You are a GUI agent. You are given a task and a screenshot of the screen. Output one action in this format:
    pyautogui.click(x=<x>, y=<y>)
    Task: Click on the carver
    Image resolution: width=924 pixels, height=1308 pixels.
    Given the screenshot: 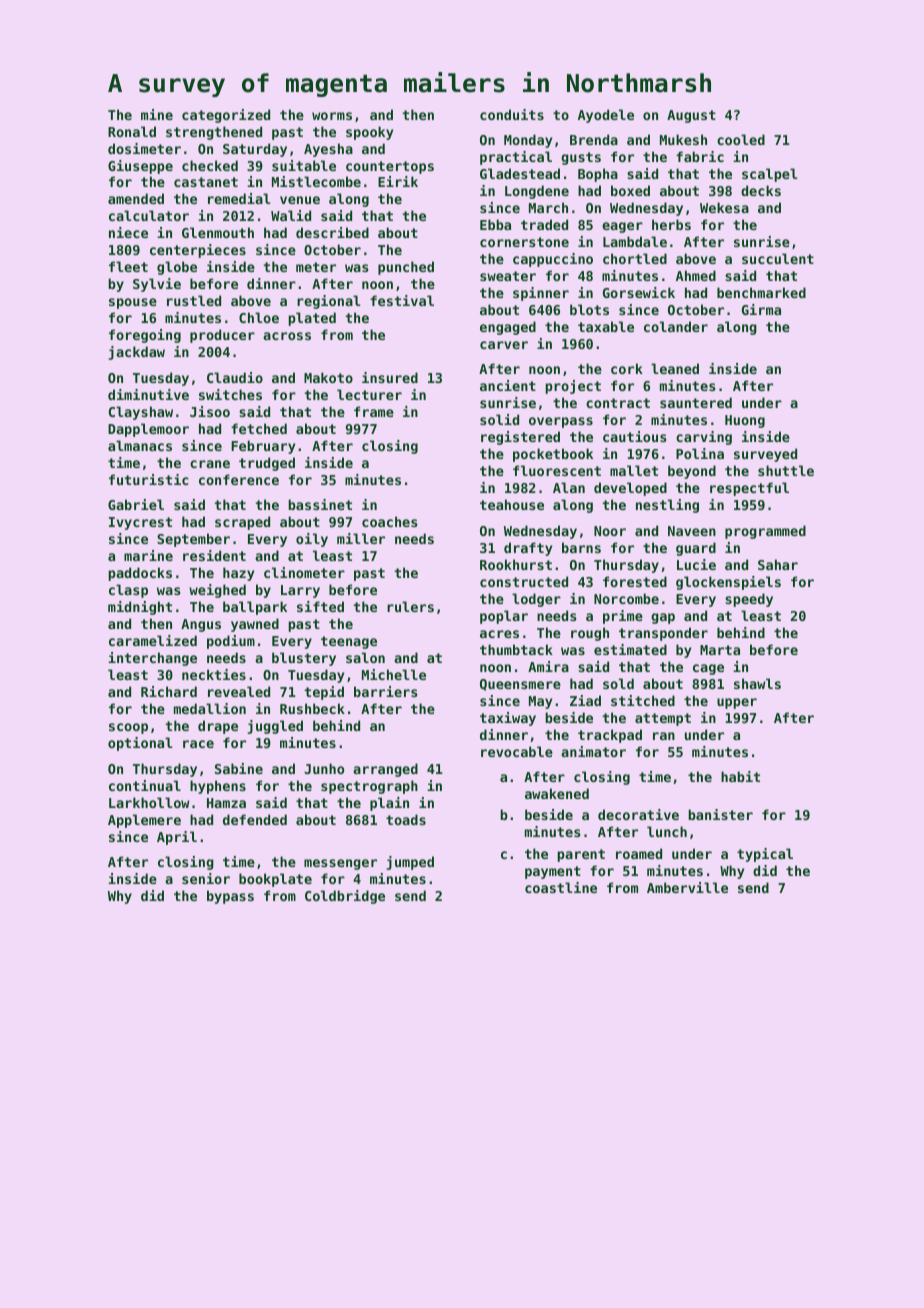 What is the action you would take?
    pyautogui.click(x=504, y=345)
